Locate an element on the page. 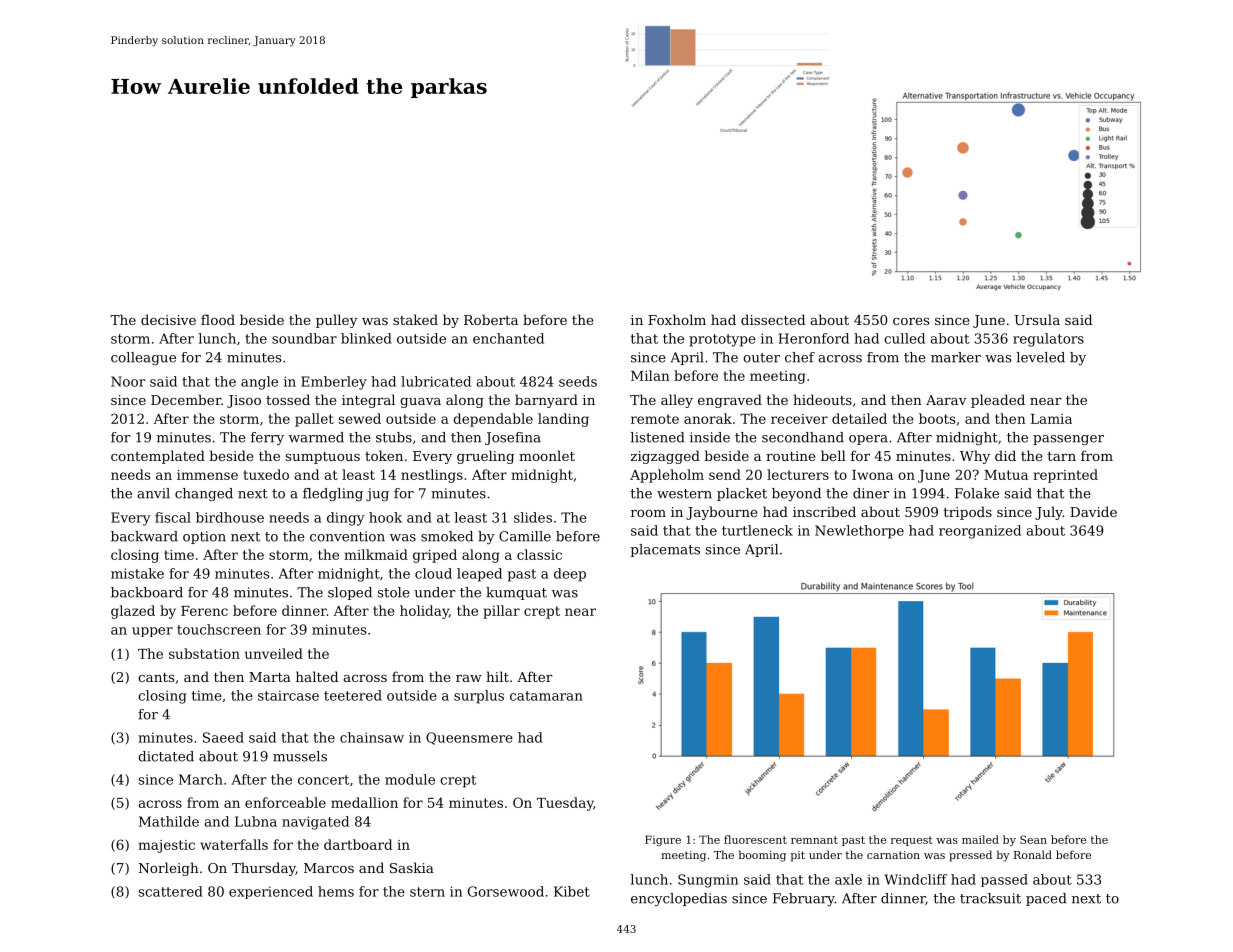 Image resolution: width=1233 pixels, height=952 pixels. catamaran is located at coordinates (546, 696).
